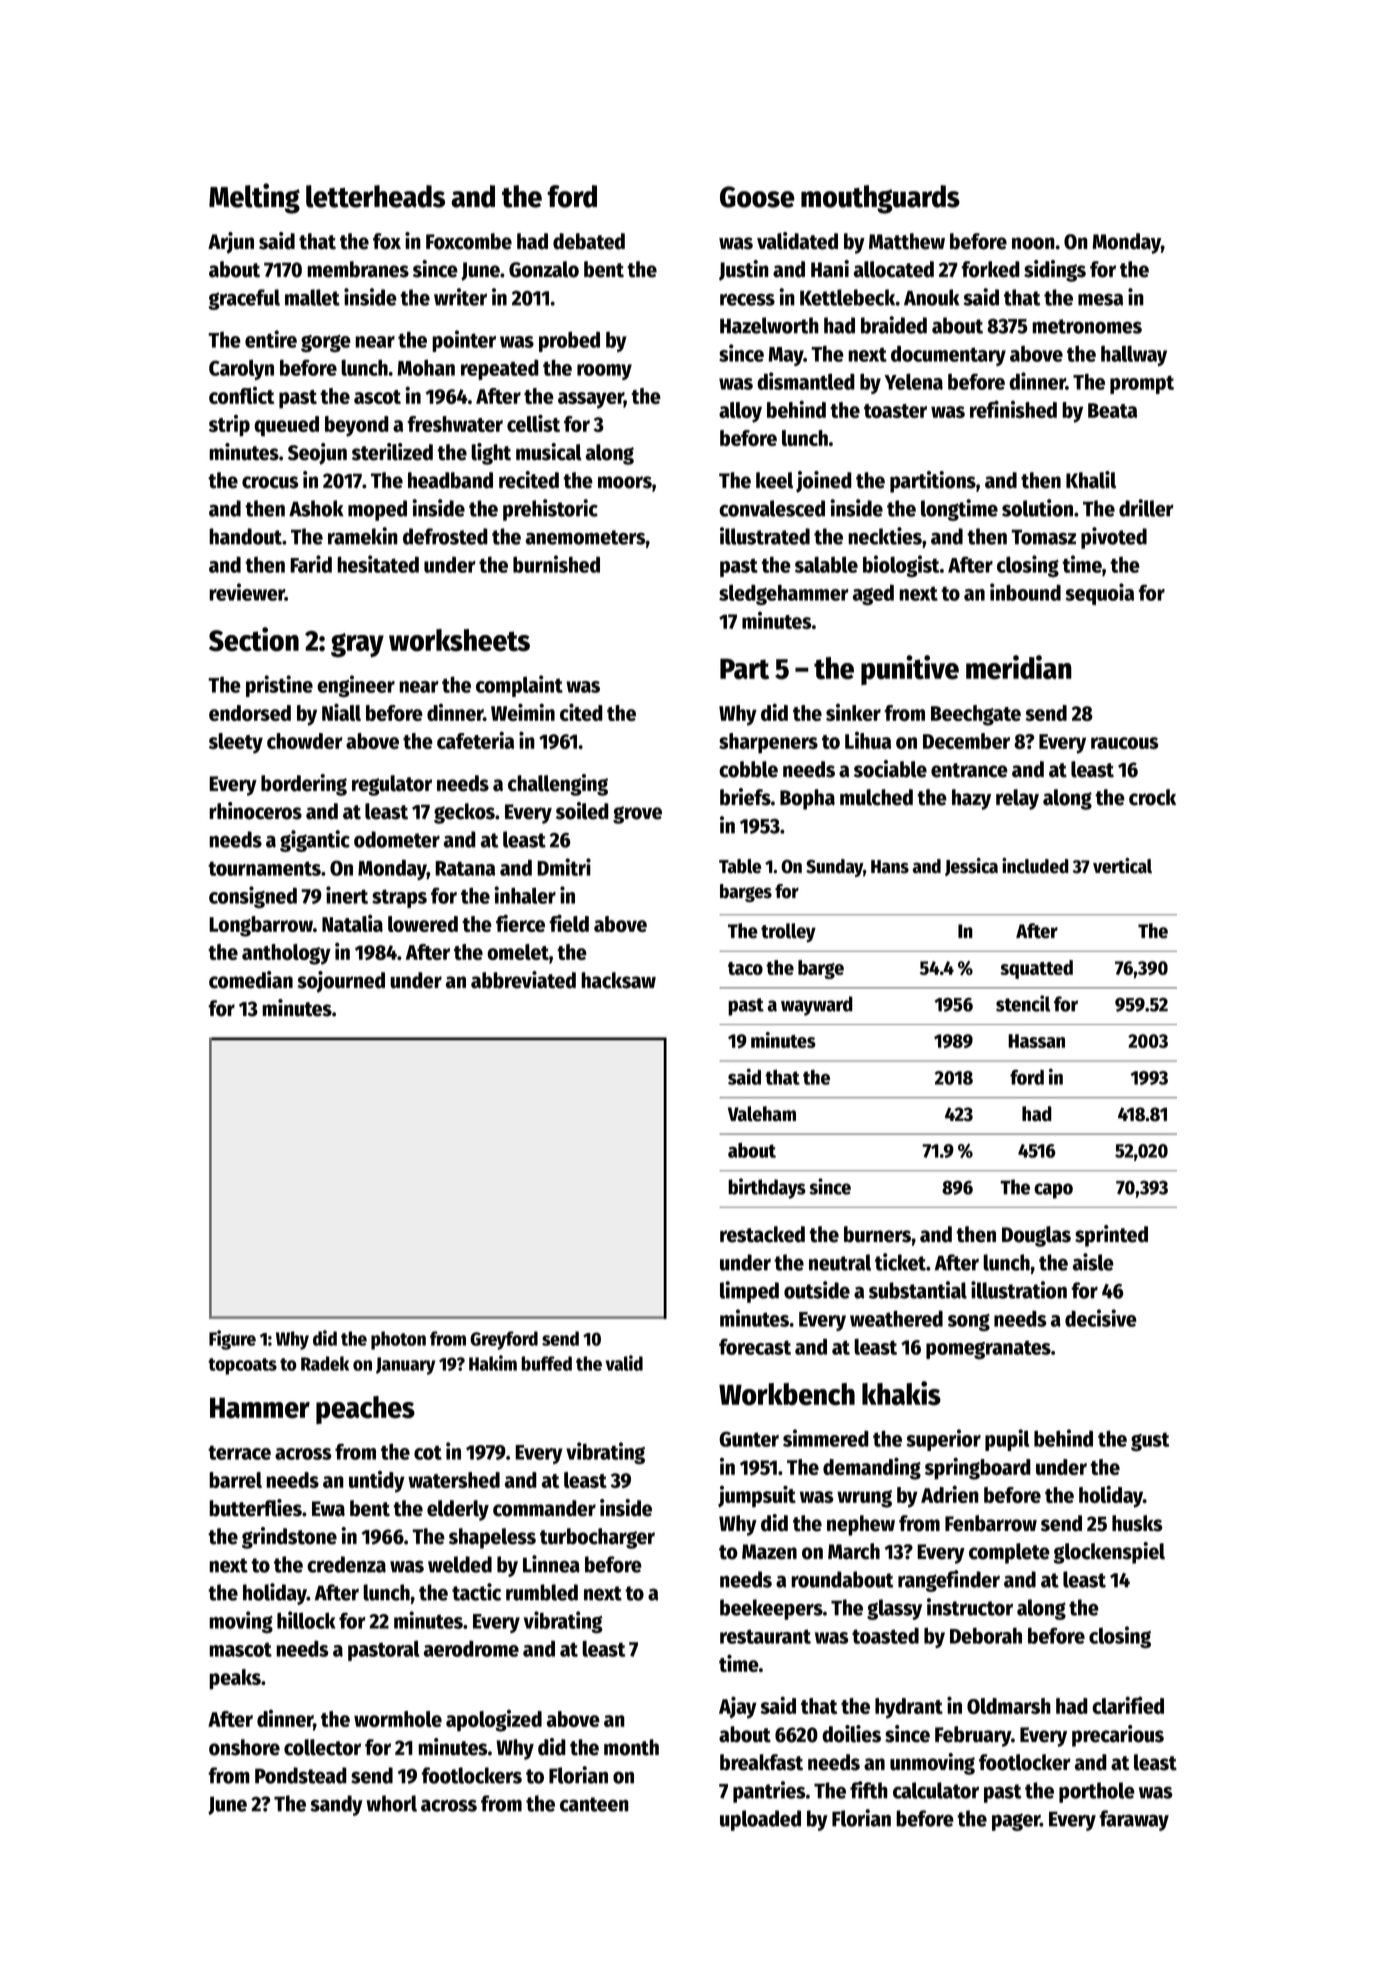  Describe the element at coordinates (1043, 537) in the image. I see `Tomasz` at that location.
